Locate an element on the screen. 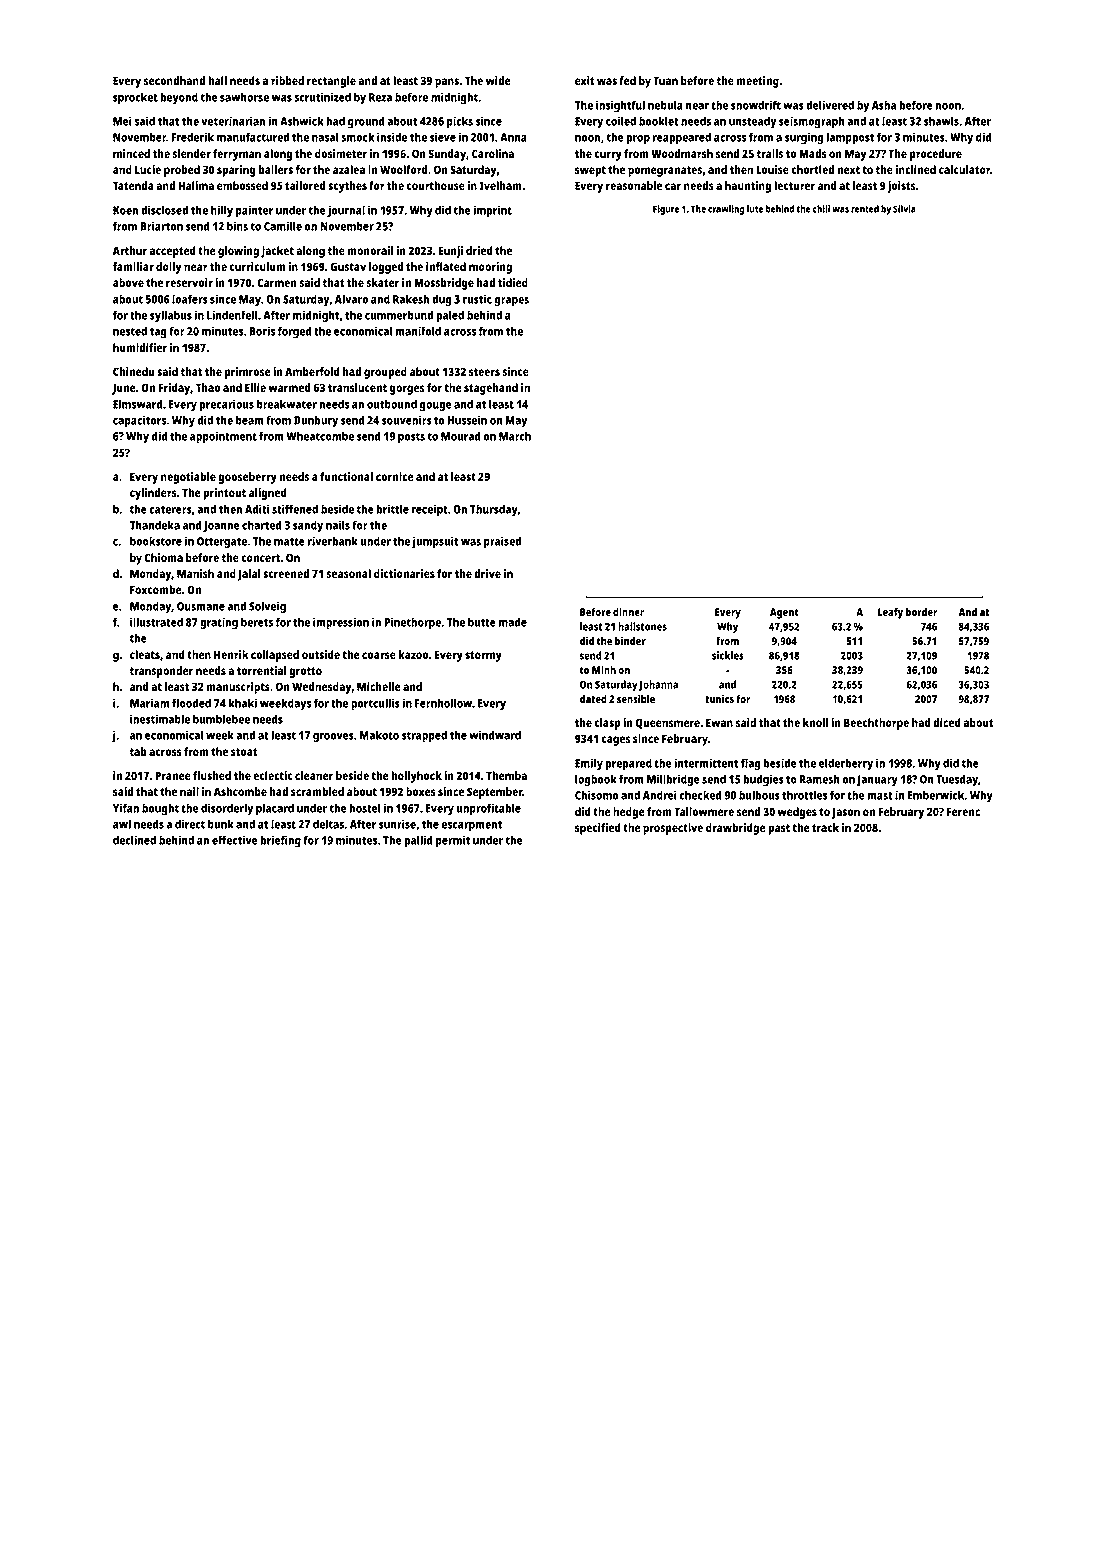  Chinedu is located at coordinates (134, 371).
